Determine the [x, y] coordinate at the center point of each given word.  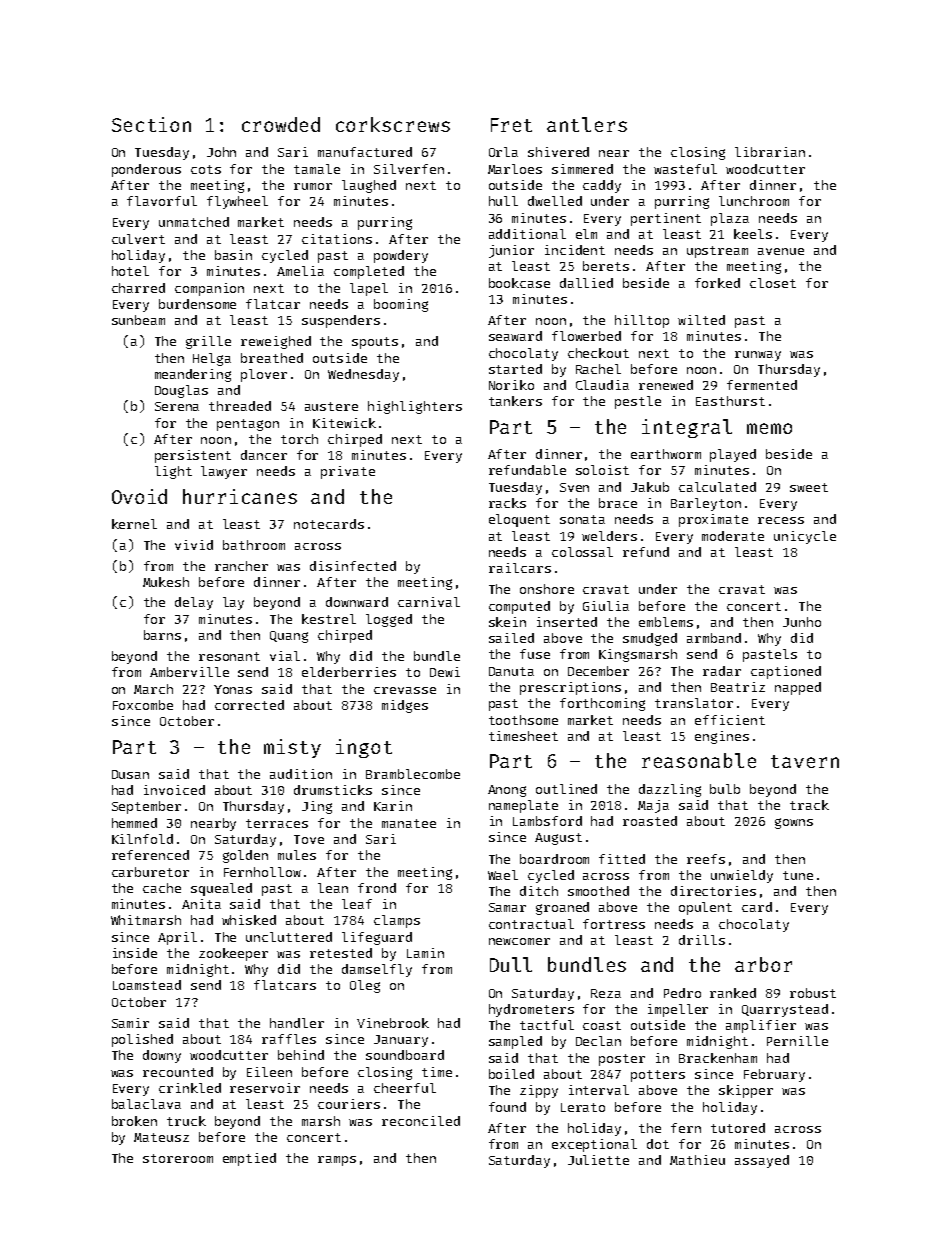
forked [717, 283]
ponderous [146, 170]
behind [301, 1055]
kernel [134, 524]
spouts [375, 343]
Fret [511, 125]
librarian [770, 152]
